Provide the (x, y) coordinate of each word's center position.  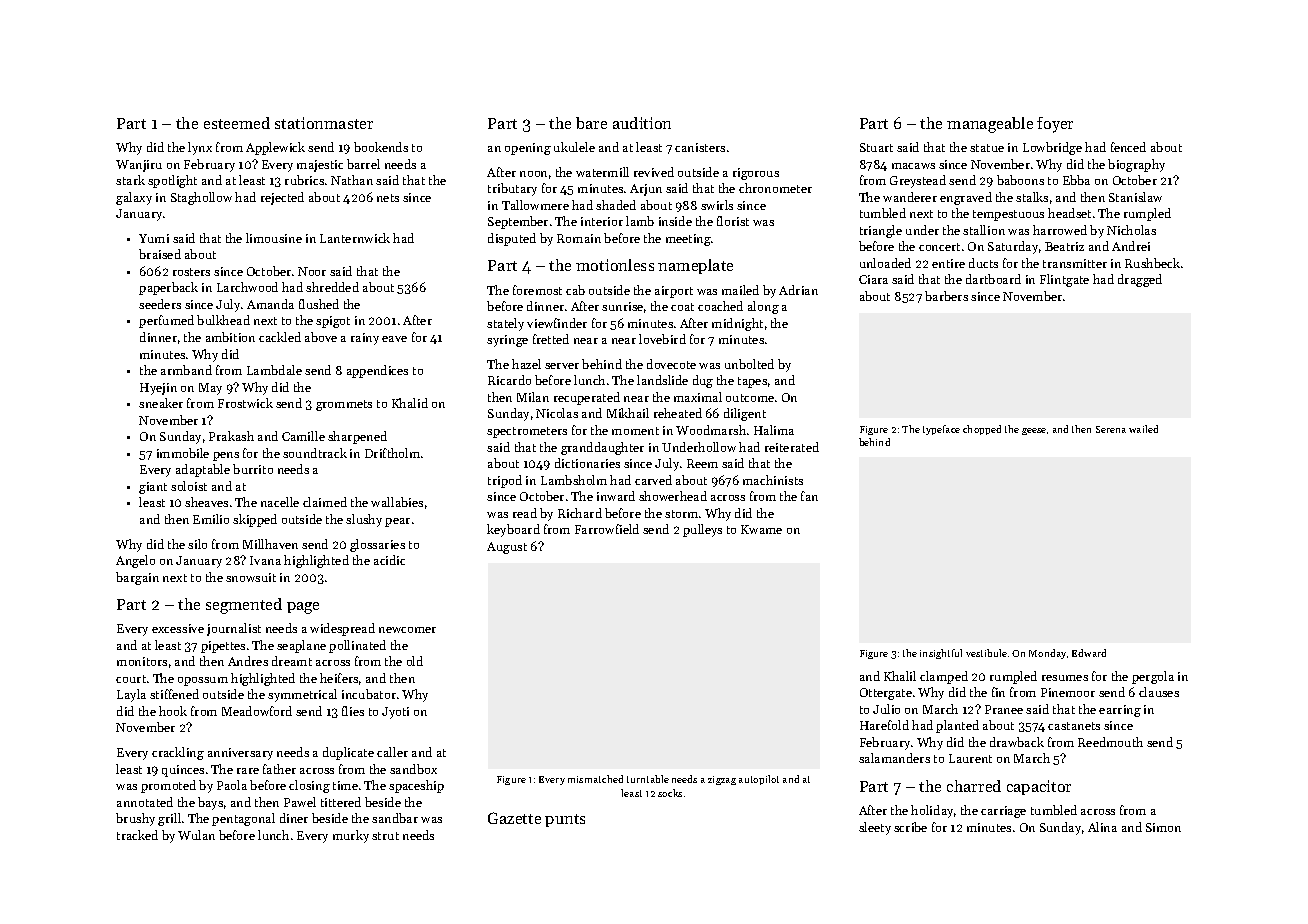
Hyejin (158, 389)
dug (703, 381)
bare (591, 123)
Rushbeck (1152, 263)
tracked (137, 835)
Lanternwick (355, 238)
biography (1136, 165)
